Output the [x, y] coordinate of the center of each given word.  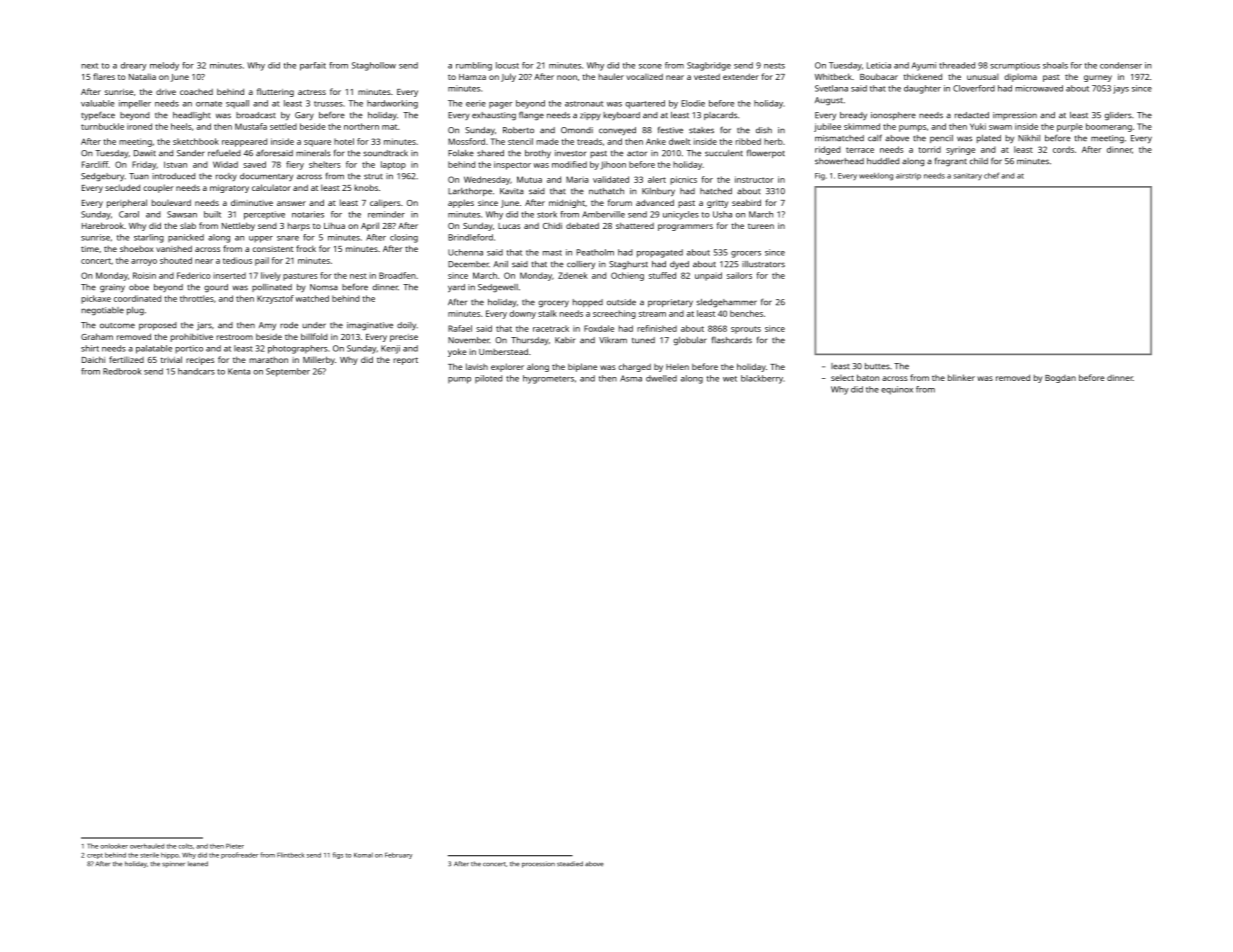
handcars [196, 371]
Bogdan [1060, 379]
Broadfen [397, 275]
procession [538, 864]
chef [991, 175]
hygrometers [548, 379]
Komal [363, 855]
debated [582, 225]
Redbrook [122, 371]
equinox [897, 390]
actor [637, 153]
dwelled [661, 378]
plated [989, 139]
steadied [570, 863]
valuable [98, 103]
